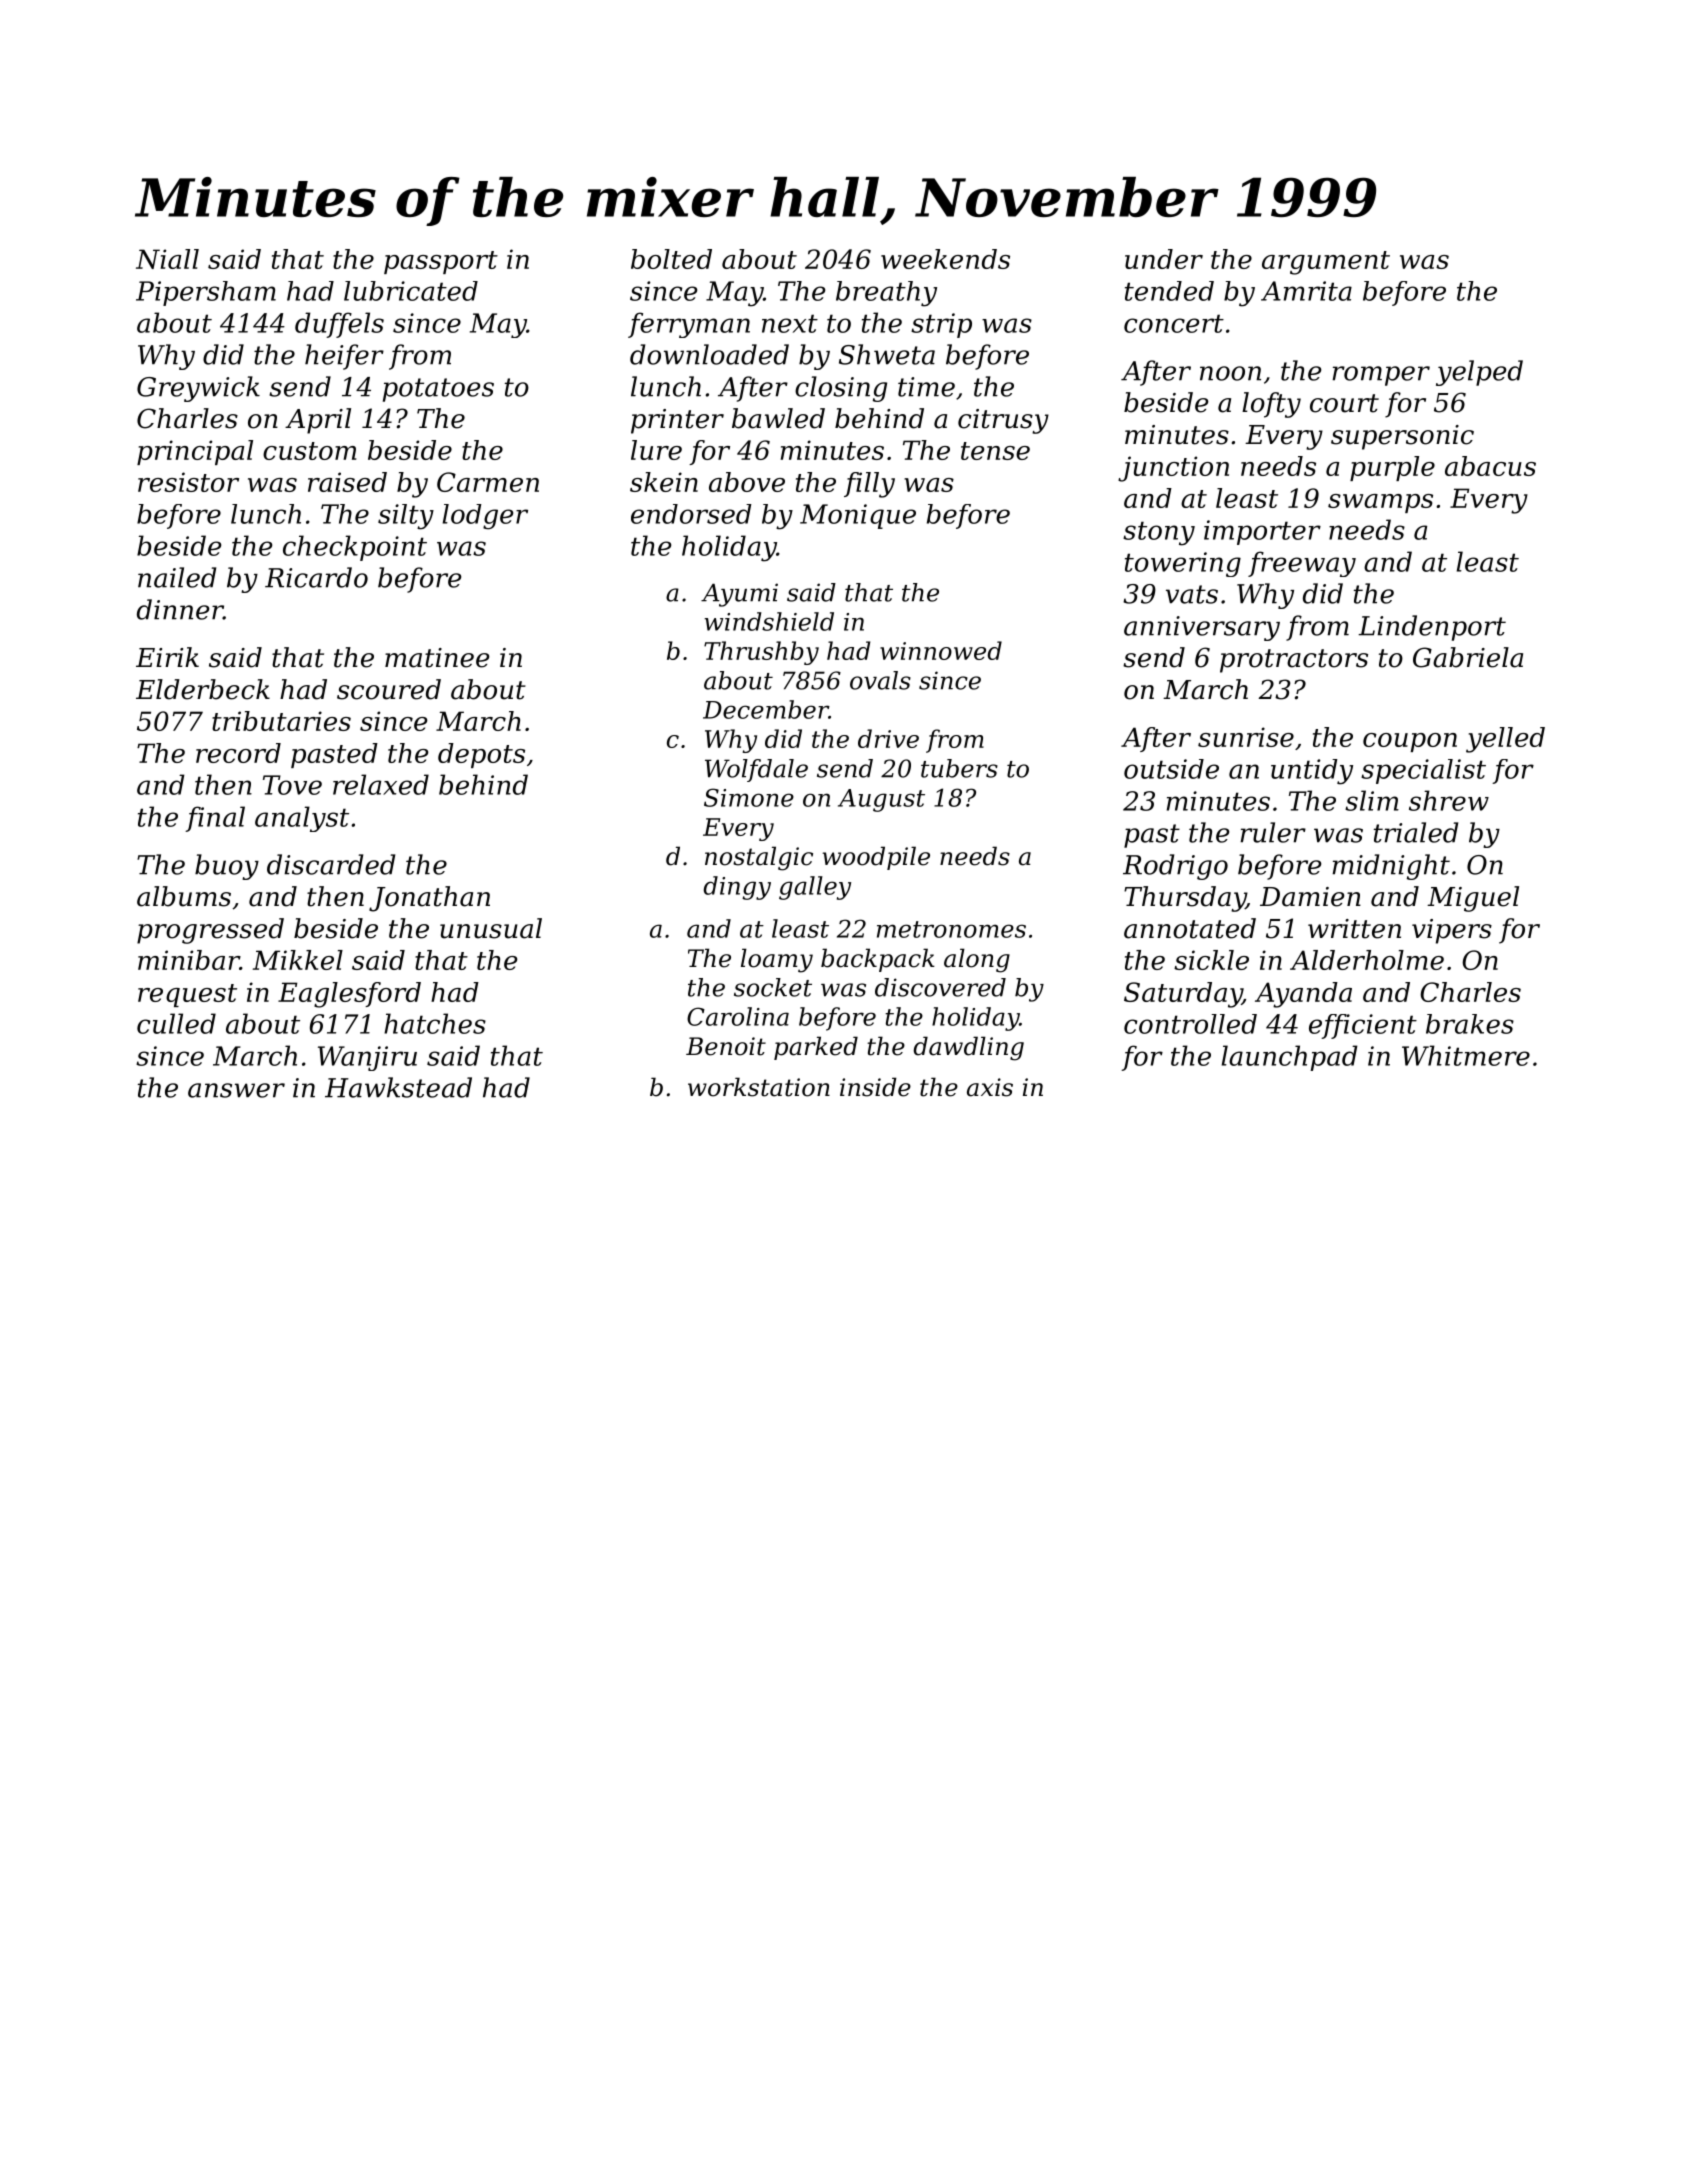  What do you see at coordinates (236, 1090) in the document?
I see `answer` at bounding box center [236, 1090].
